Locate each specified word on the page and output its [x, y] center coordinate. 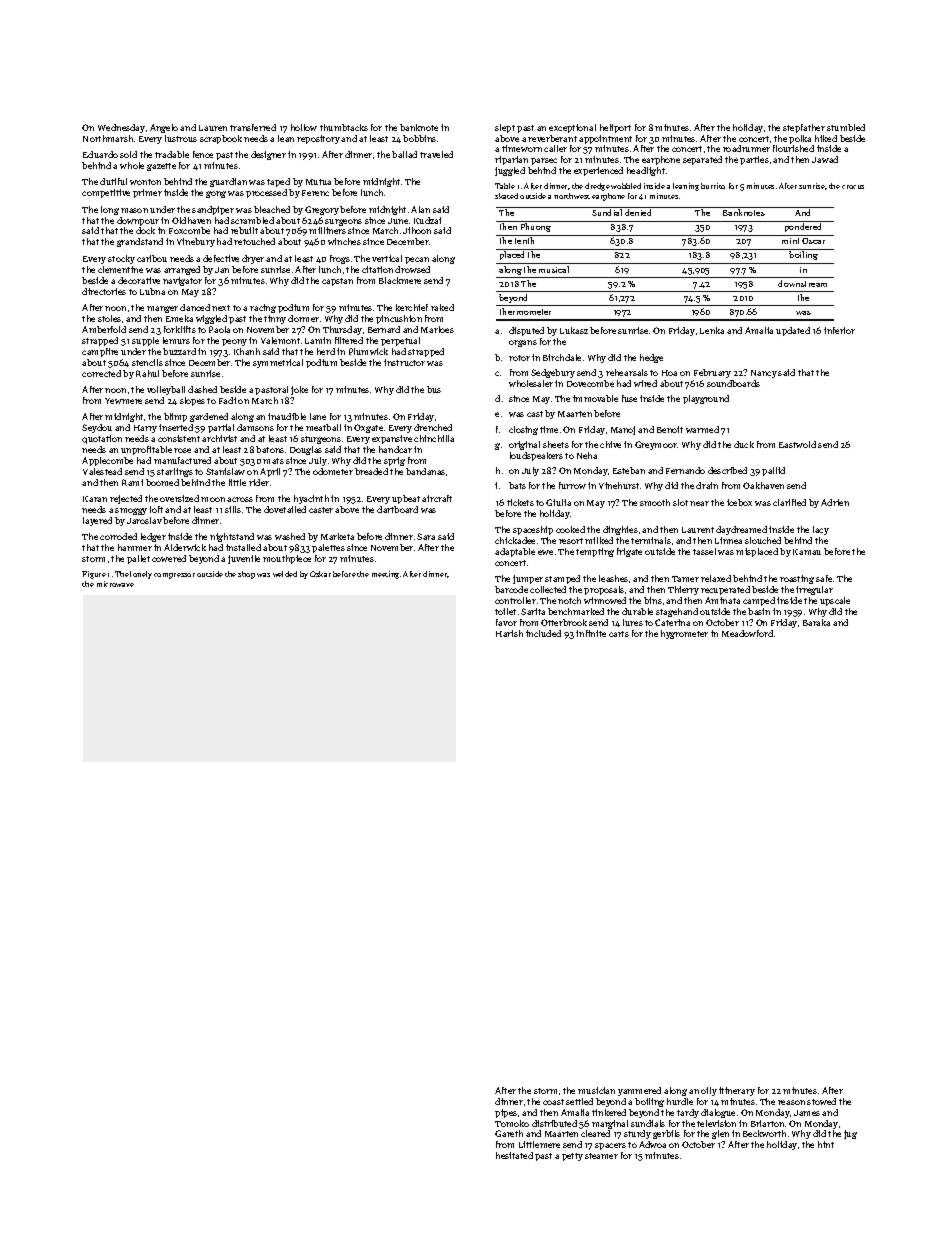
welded [285, 574]
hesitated [514, 1155]
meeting [385, 575]
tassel [704, 551]
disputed [526, 331]
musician [596, 1090]
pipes [506, 1113]
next [221, 308]
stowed [821, 1101]
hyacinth [311, 499]
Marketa [337, 536]
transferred [253, 127]
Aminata [722, 600]
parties [754, 160]
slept [505, 128]
